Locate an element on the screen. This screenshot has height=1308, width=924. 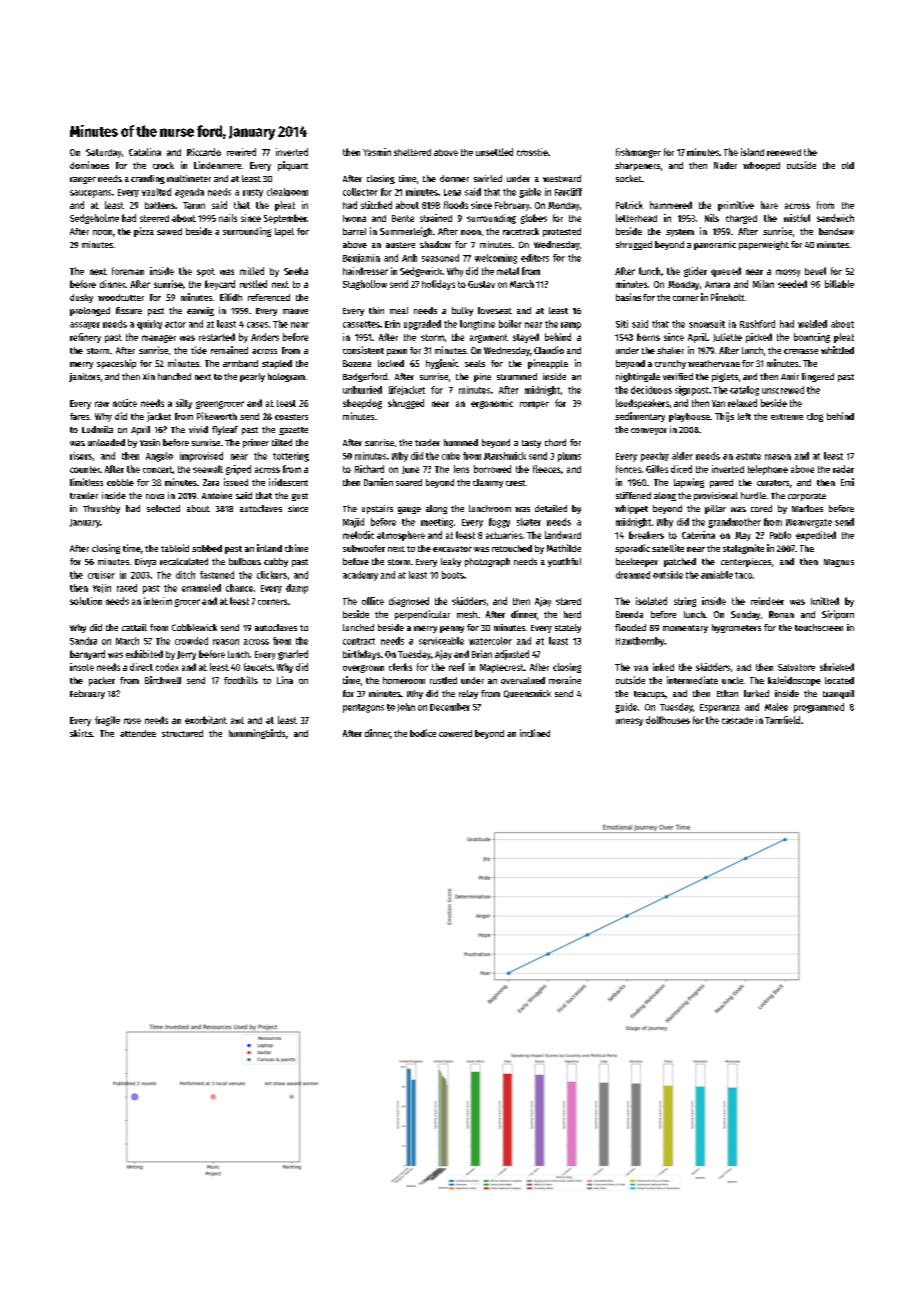
foreman is located at coordinates (128, 271).
